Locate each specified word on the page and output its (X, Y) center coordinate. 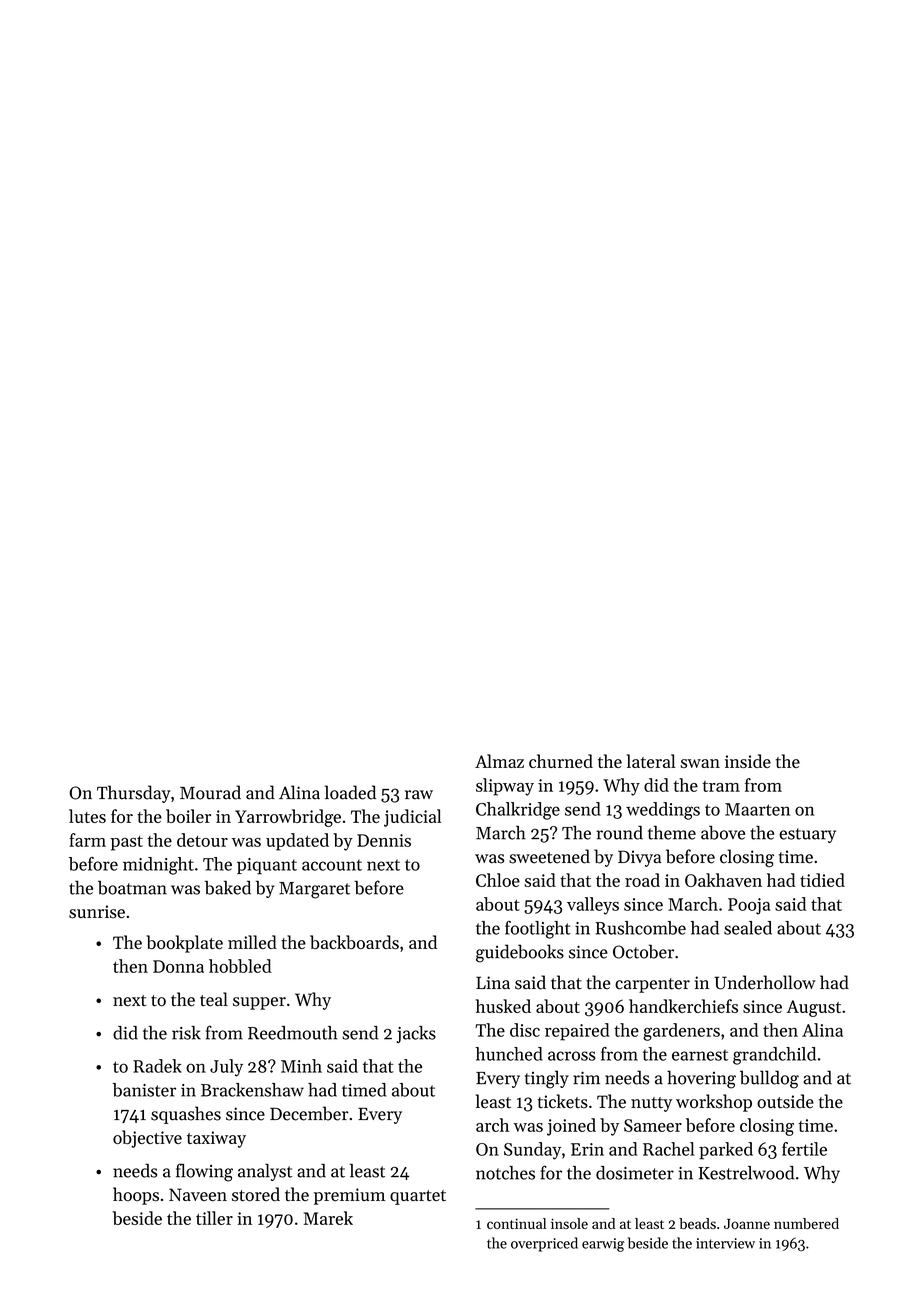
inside (748, 761)
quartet (418, 1197)
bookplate (184, 944)
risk (186, 1033)
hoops (136, 1196)
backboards (354, 942)
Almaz (499, 761)
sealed (748, 928)
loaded (350, 792)
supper (259, 1003)
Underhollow (765, 982)
